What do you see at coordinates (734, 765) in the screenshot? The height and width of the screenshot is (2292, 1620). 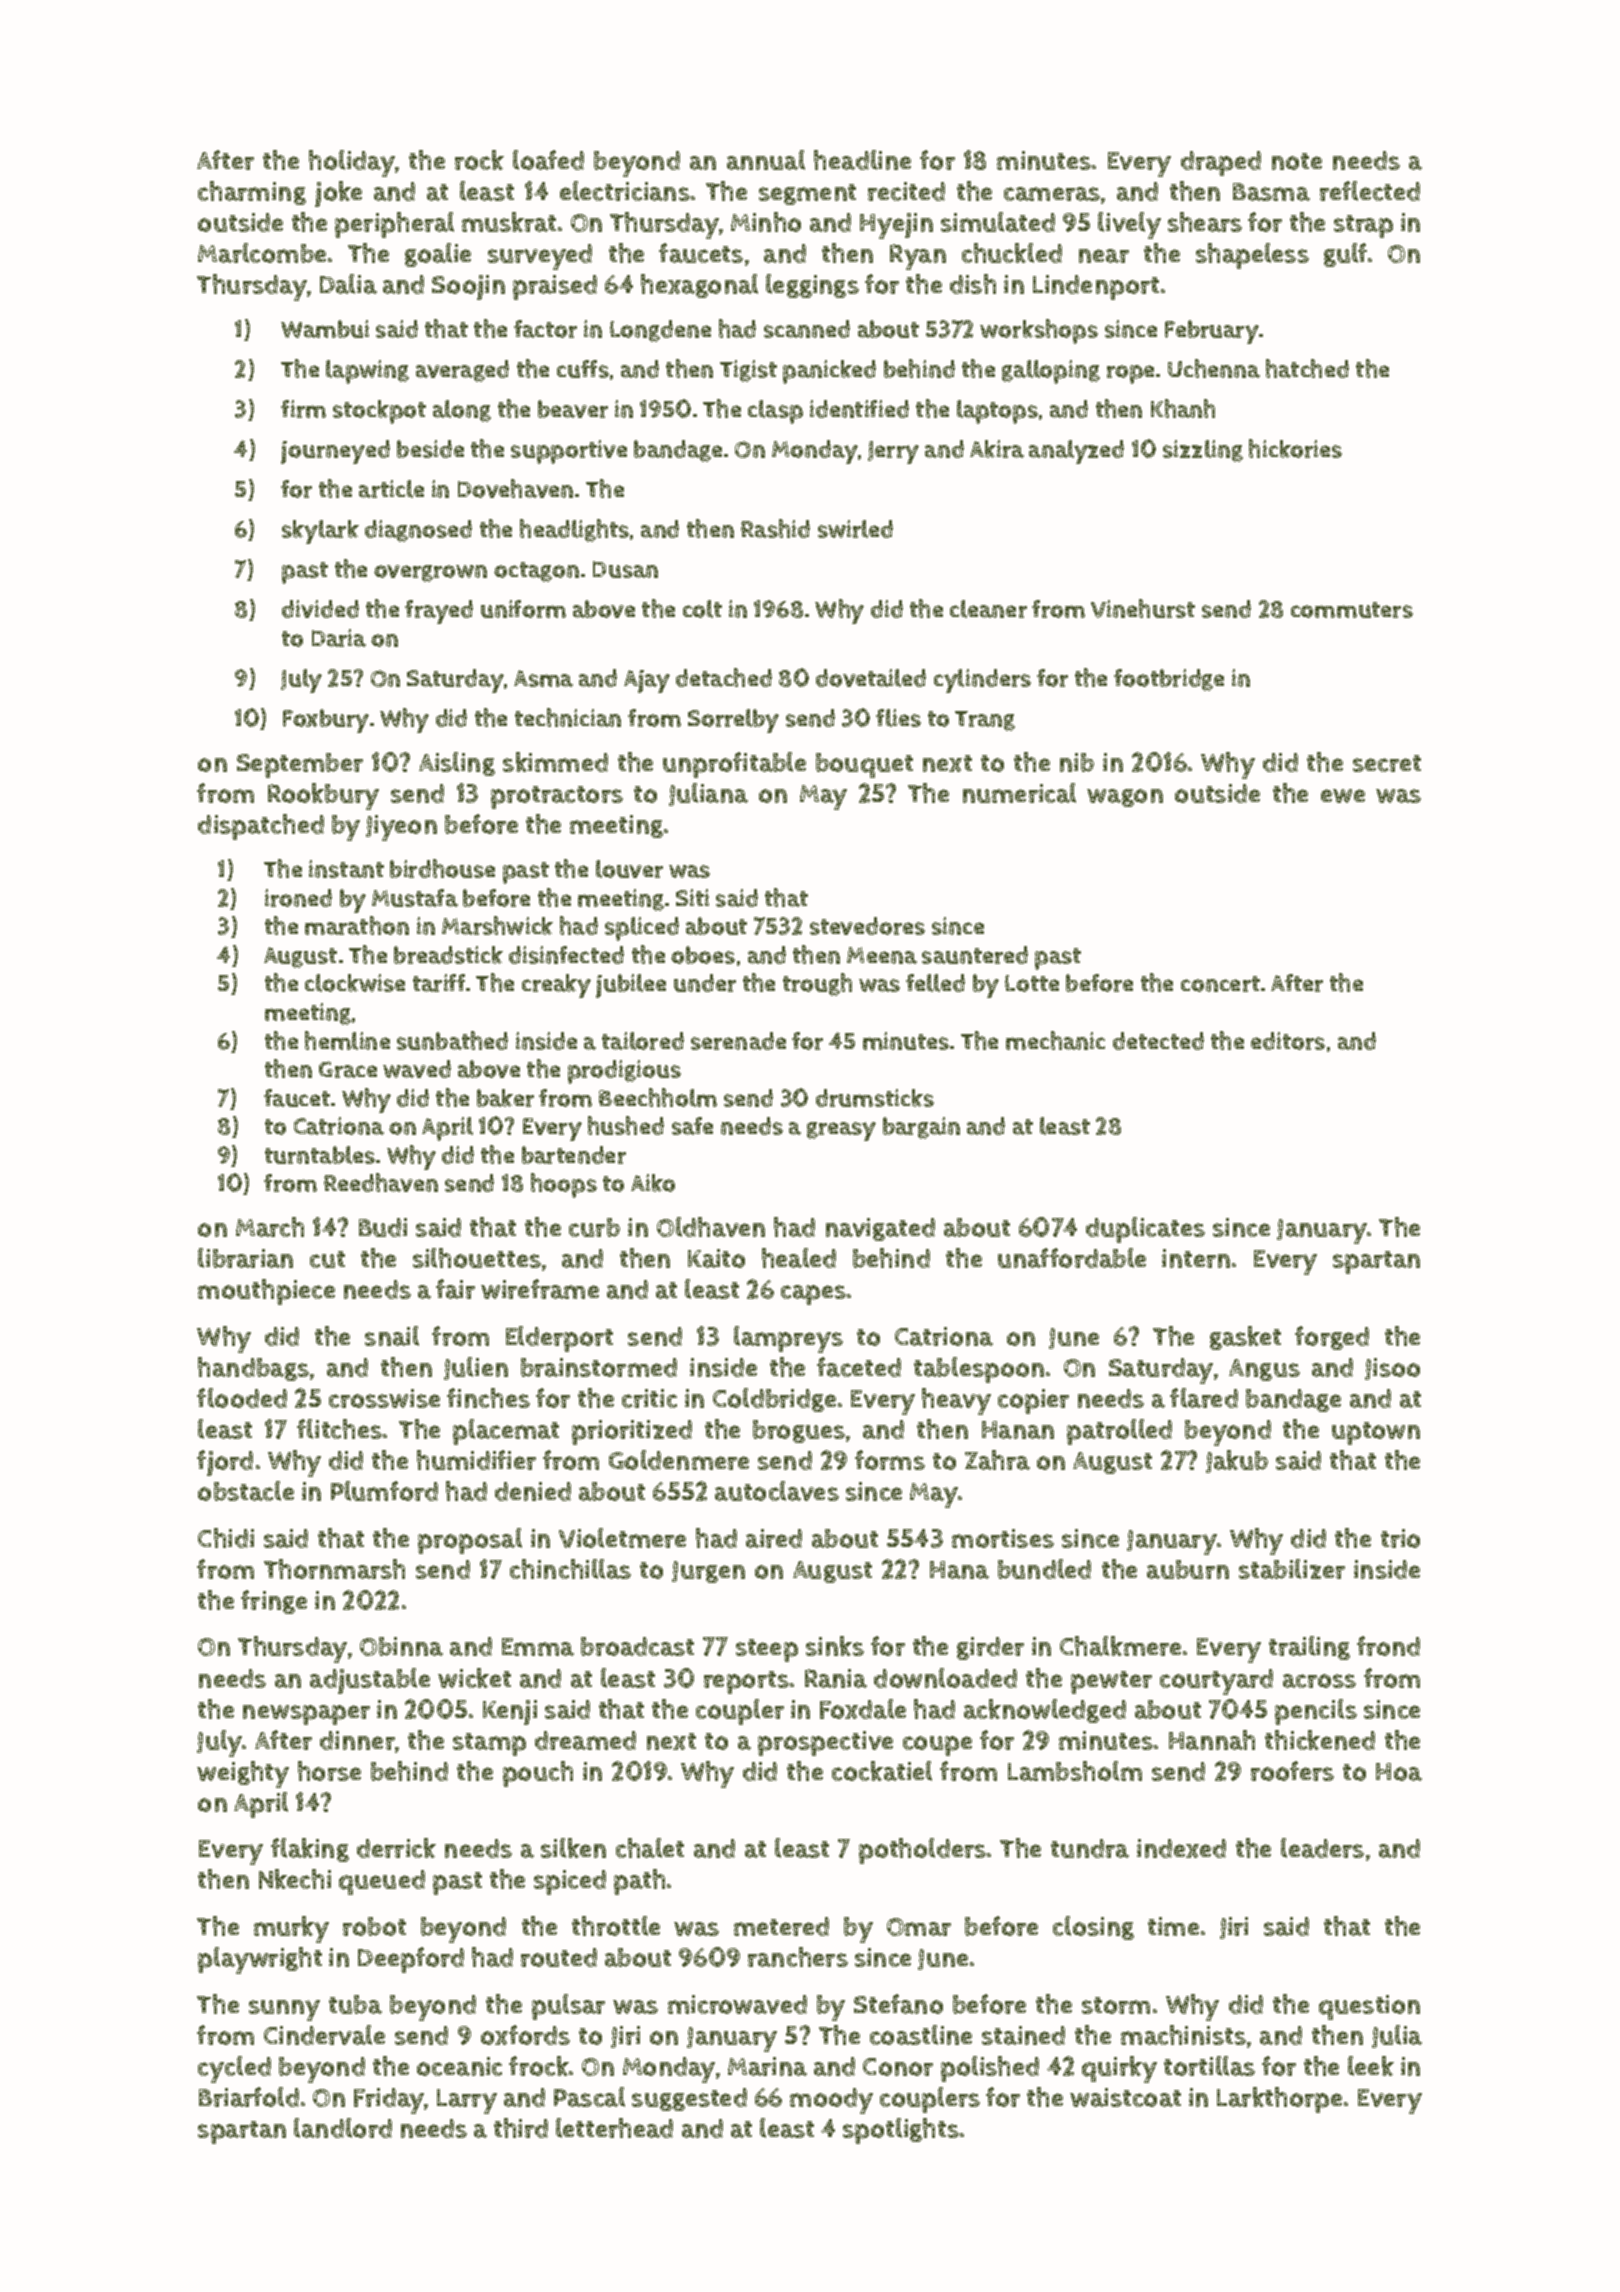 I see `unprofitable` at bounding box center [734, 765].
